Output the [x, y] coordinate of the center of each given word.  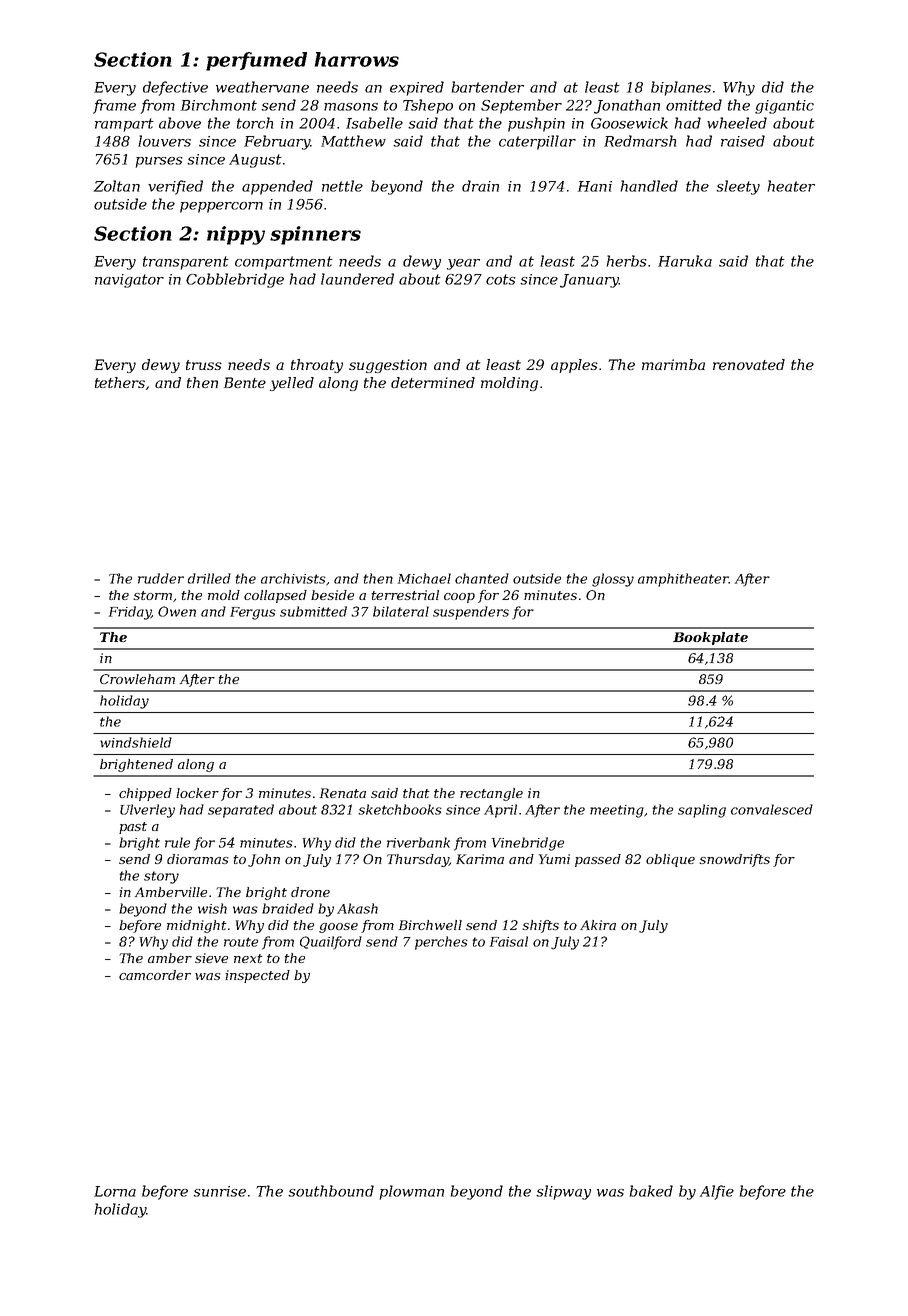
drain [480, 186]
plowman [412, 1192]
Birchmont [219, 105]
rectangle [491, 794]
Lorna [115, 1191]
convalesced [772, 809]
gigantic [784, 107]
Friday [130, 613]
